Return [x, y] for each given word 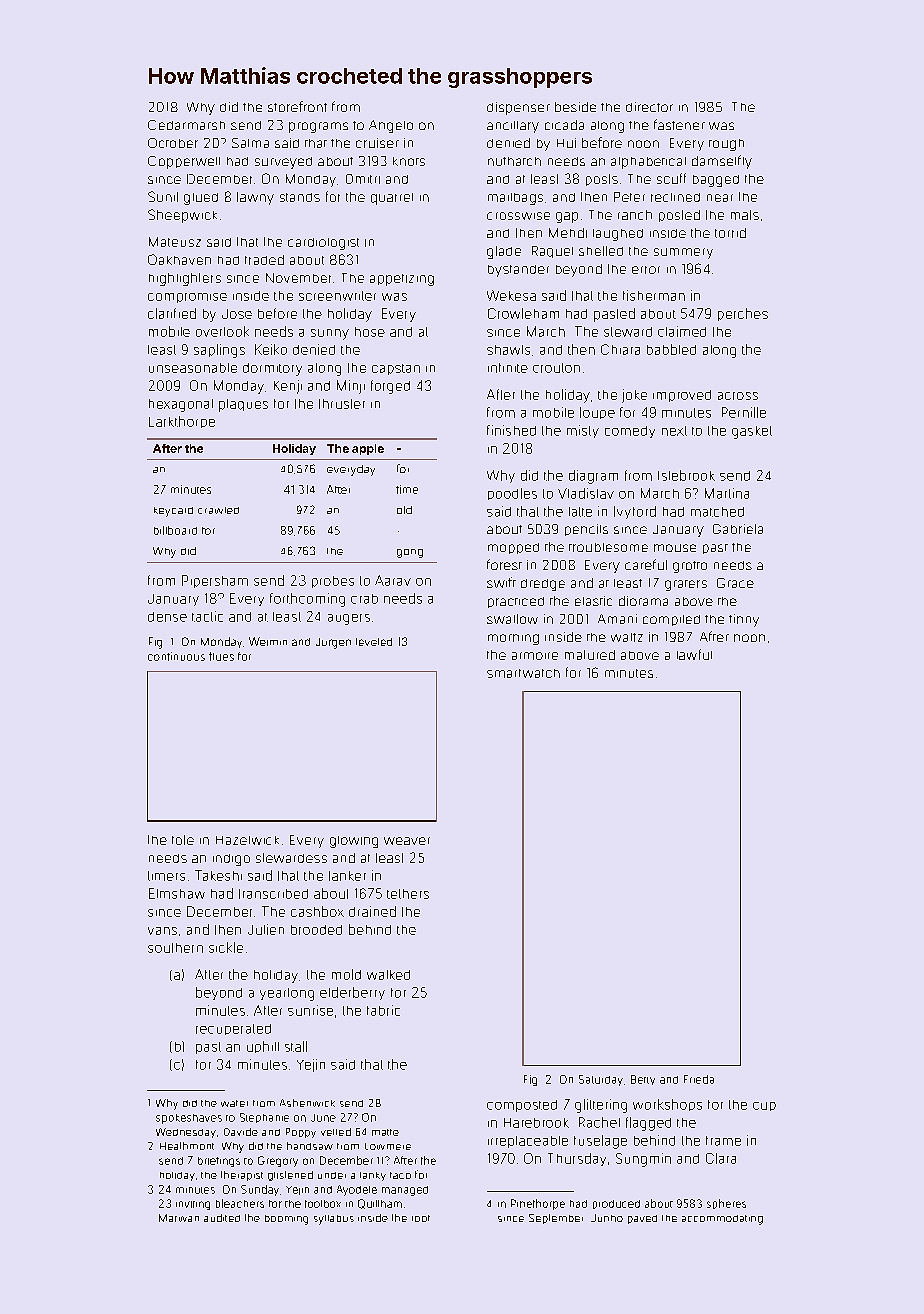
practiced [516, 602]
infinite [508, 368]
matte [385, 1132]
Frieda [699, 1079]
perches [743, 314]
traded [264, 260]
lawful [694, 654]
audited [222, 1218]
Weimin [268, 641]
